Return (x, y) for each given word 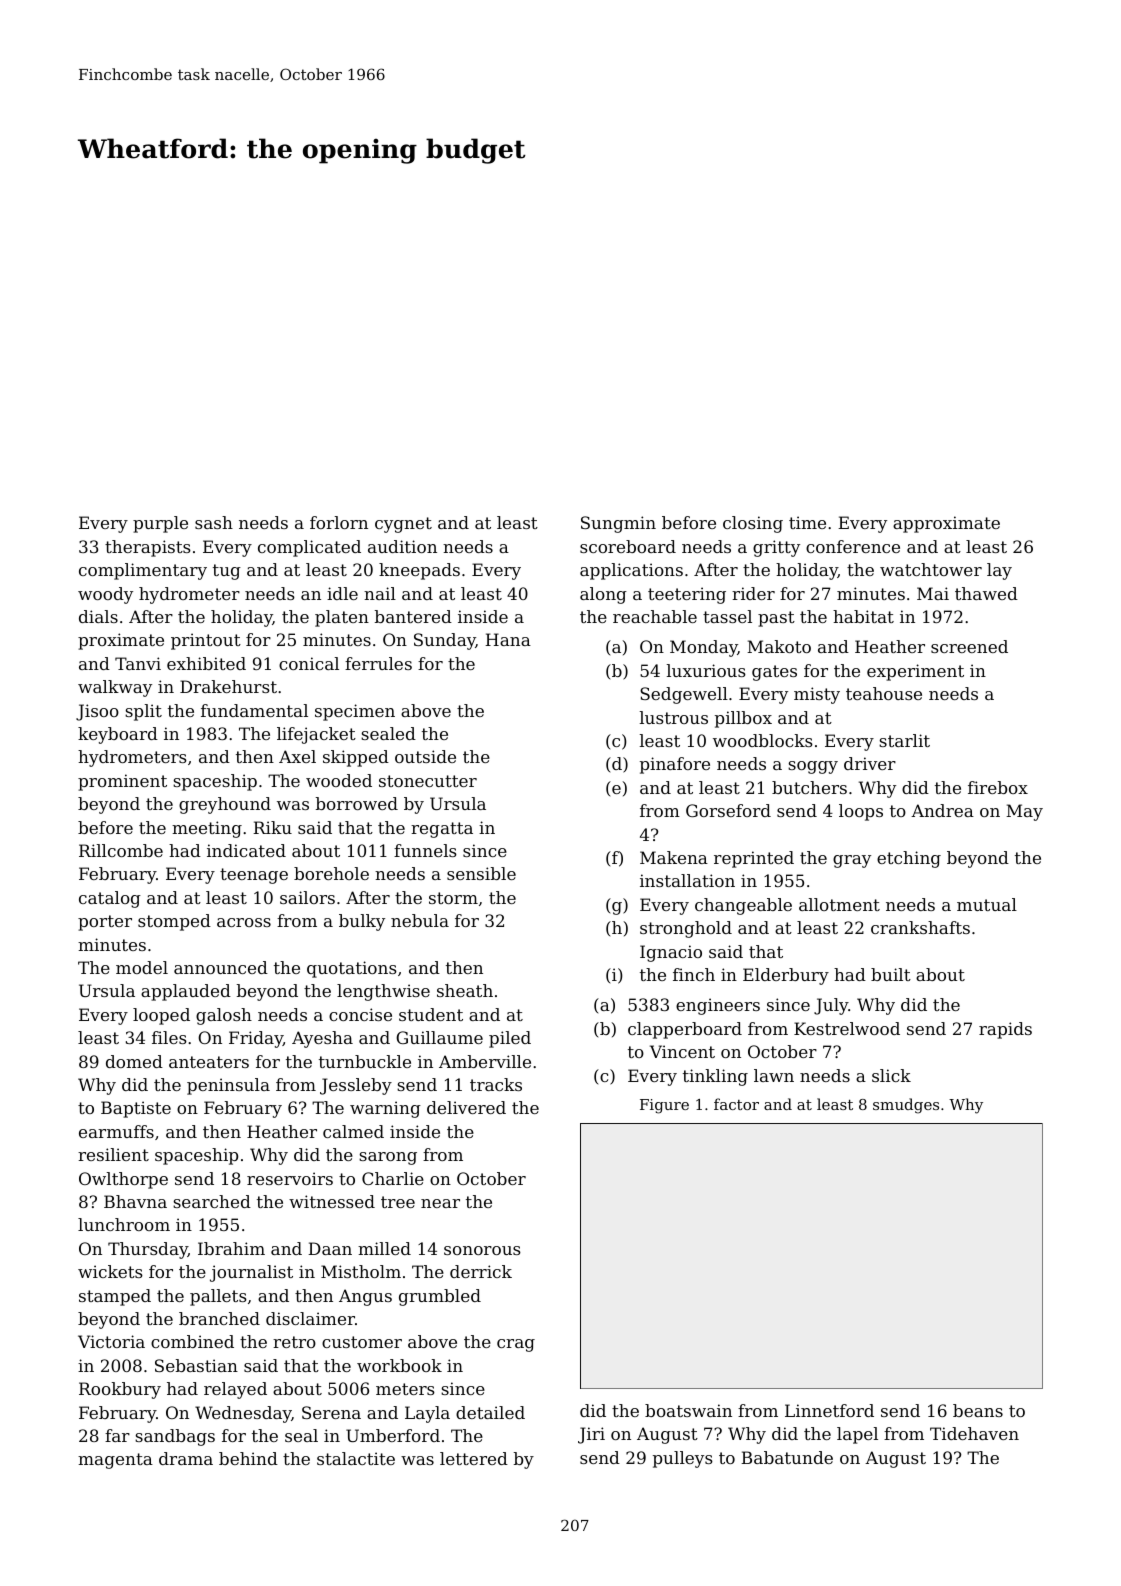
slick (891, 1075)
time (807, 522)
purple (160, 524)
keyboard (118, 735)
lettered (474, 1458)
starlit (904, 740)
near (440, 1203)
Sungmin (618, 524)
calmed (353, 1131)
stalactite (356, 1458)
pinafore (675, 765)
